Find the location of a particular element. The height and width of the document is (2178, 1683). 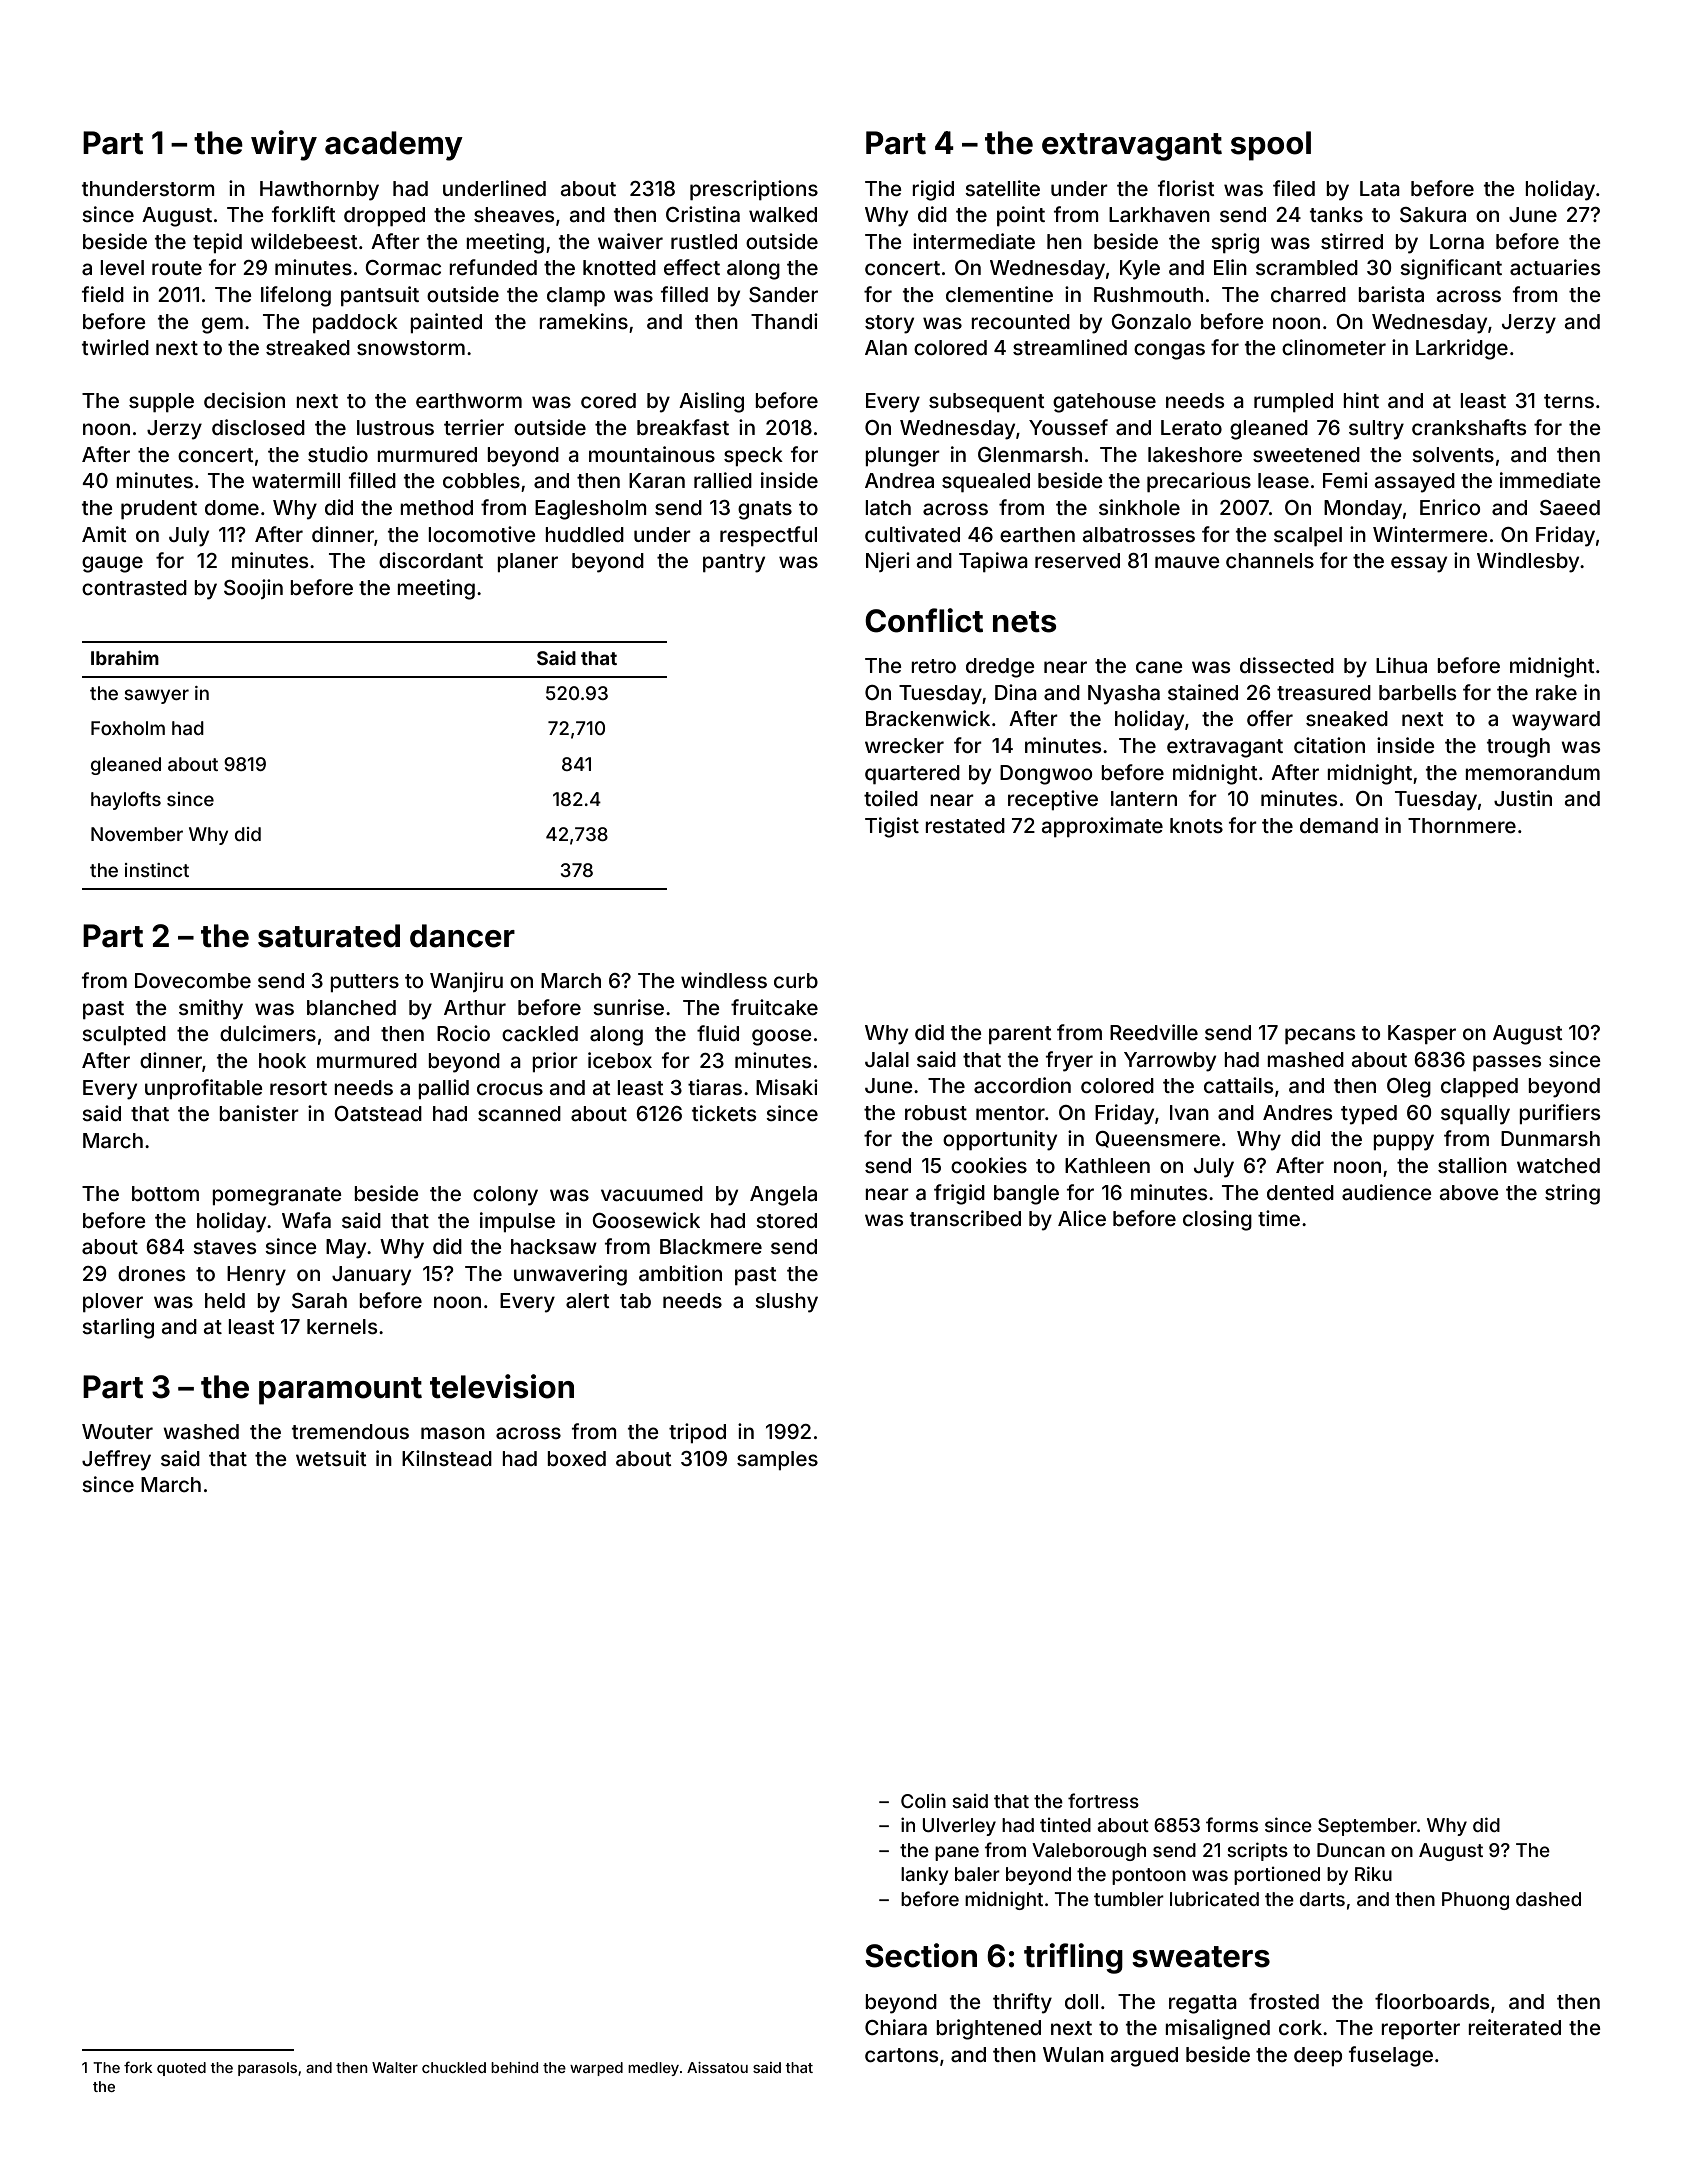

Lata is located at coordinates (1380, 188).
